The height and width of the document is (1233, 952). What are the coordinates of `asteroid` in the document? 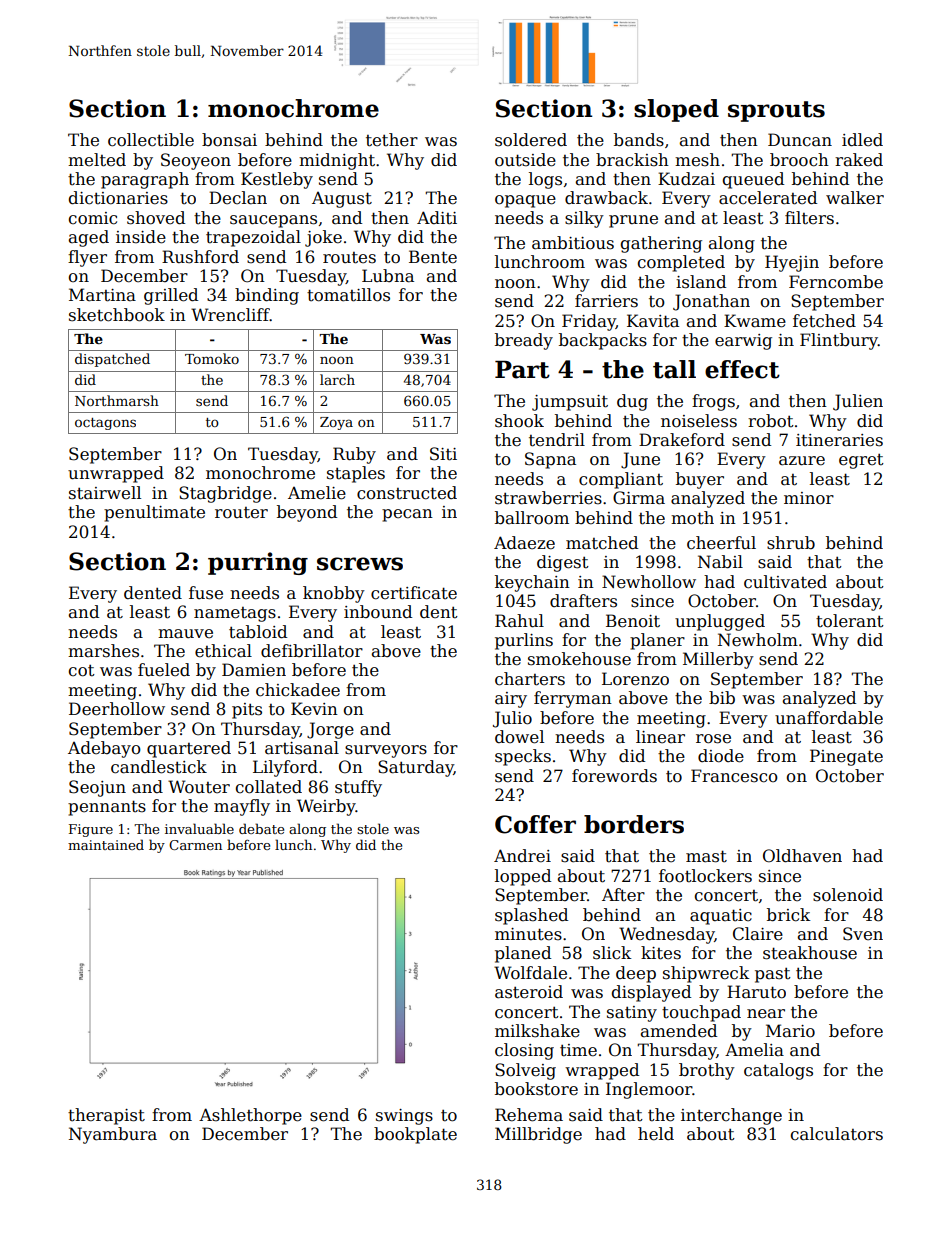 It's located at (529, 992).
